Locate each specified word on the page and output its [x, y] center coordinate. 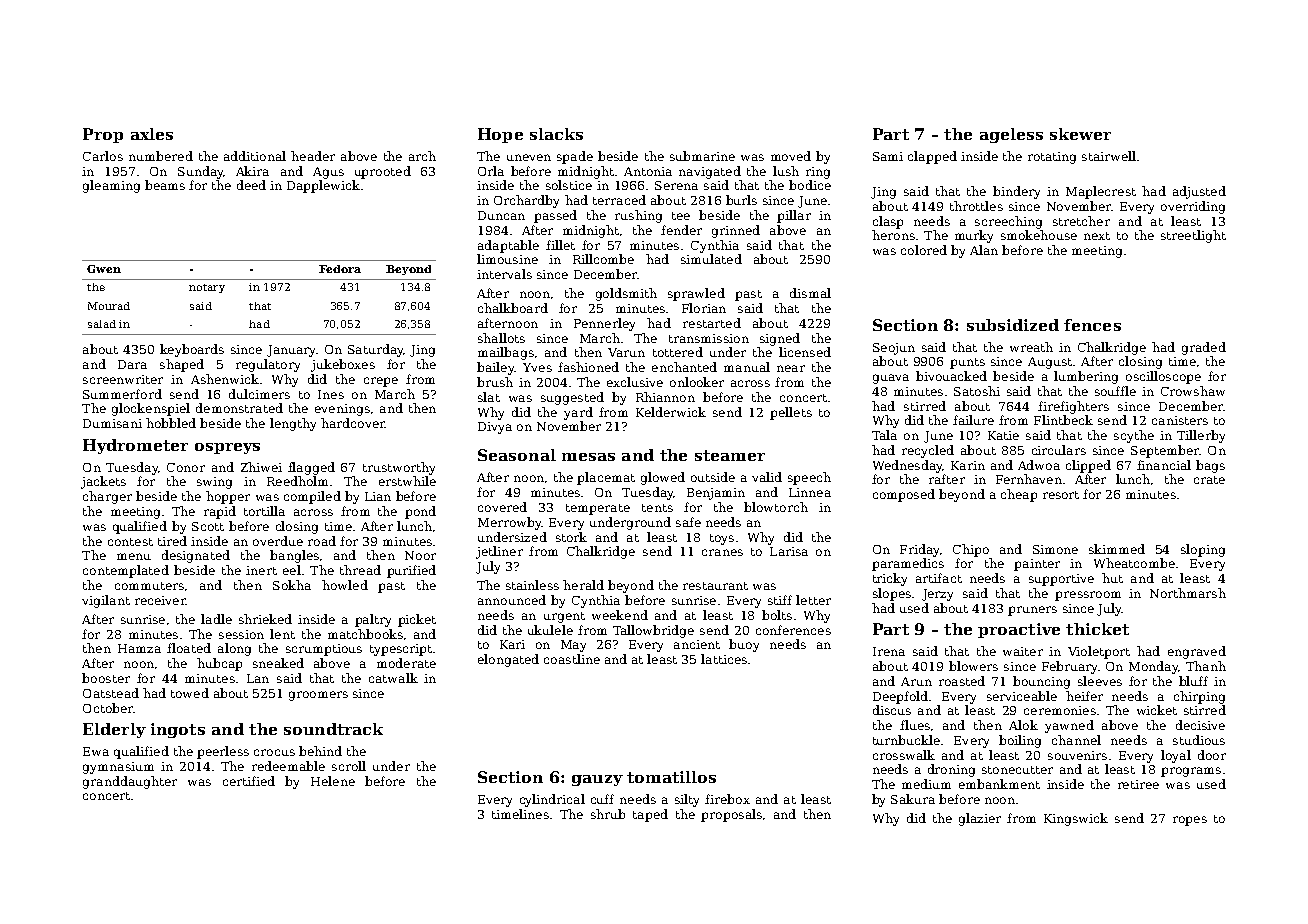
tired [172, 541]
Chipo [971, 550]
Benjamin [716, 494]
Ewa [96, 751]
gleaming [111, 186]
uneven [529, 157]
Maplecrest [1101, 192]
